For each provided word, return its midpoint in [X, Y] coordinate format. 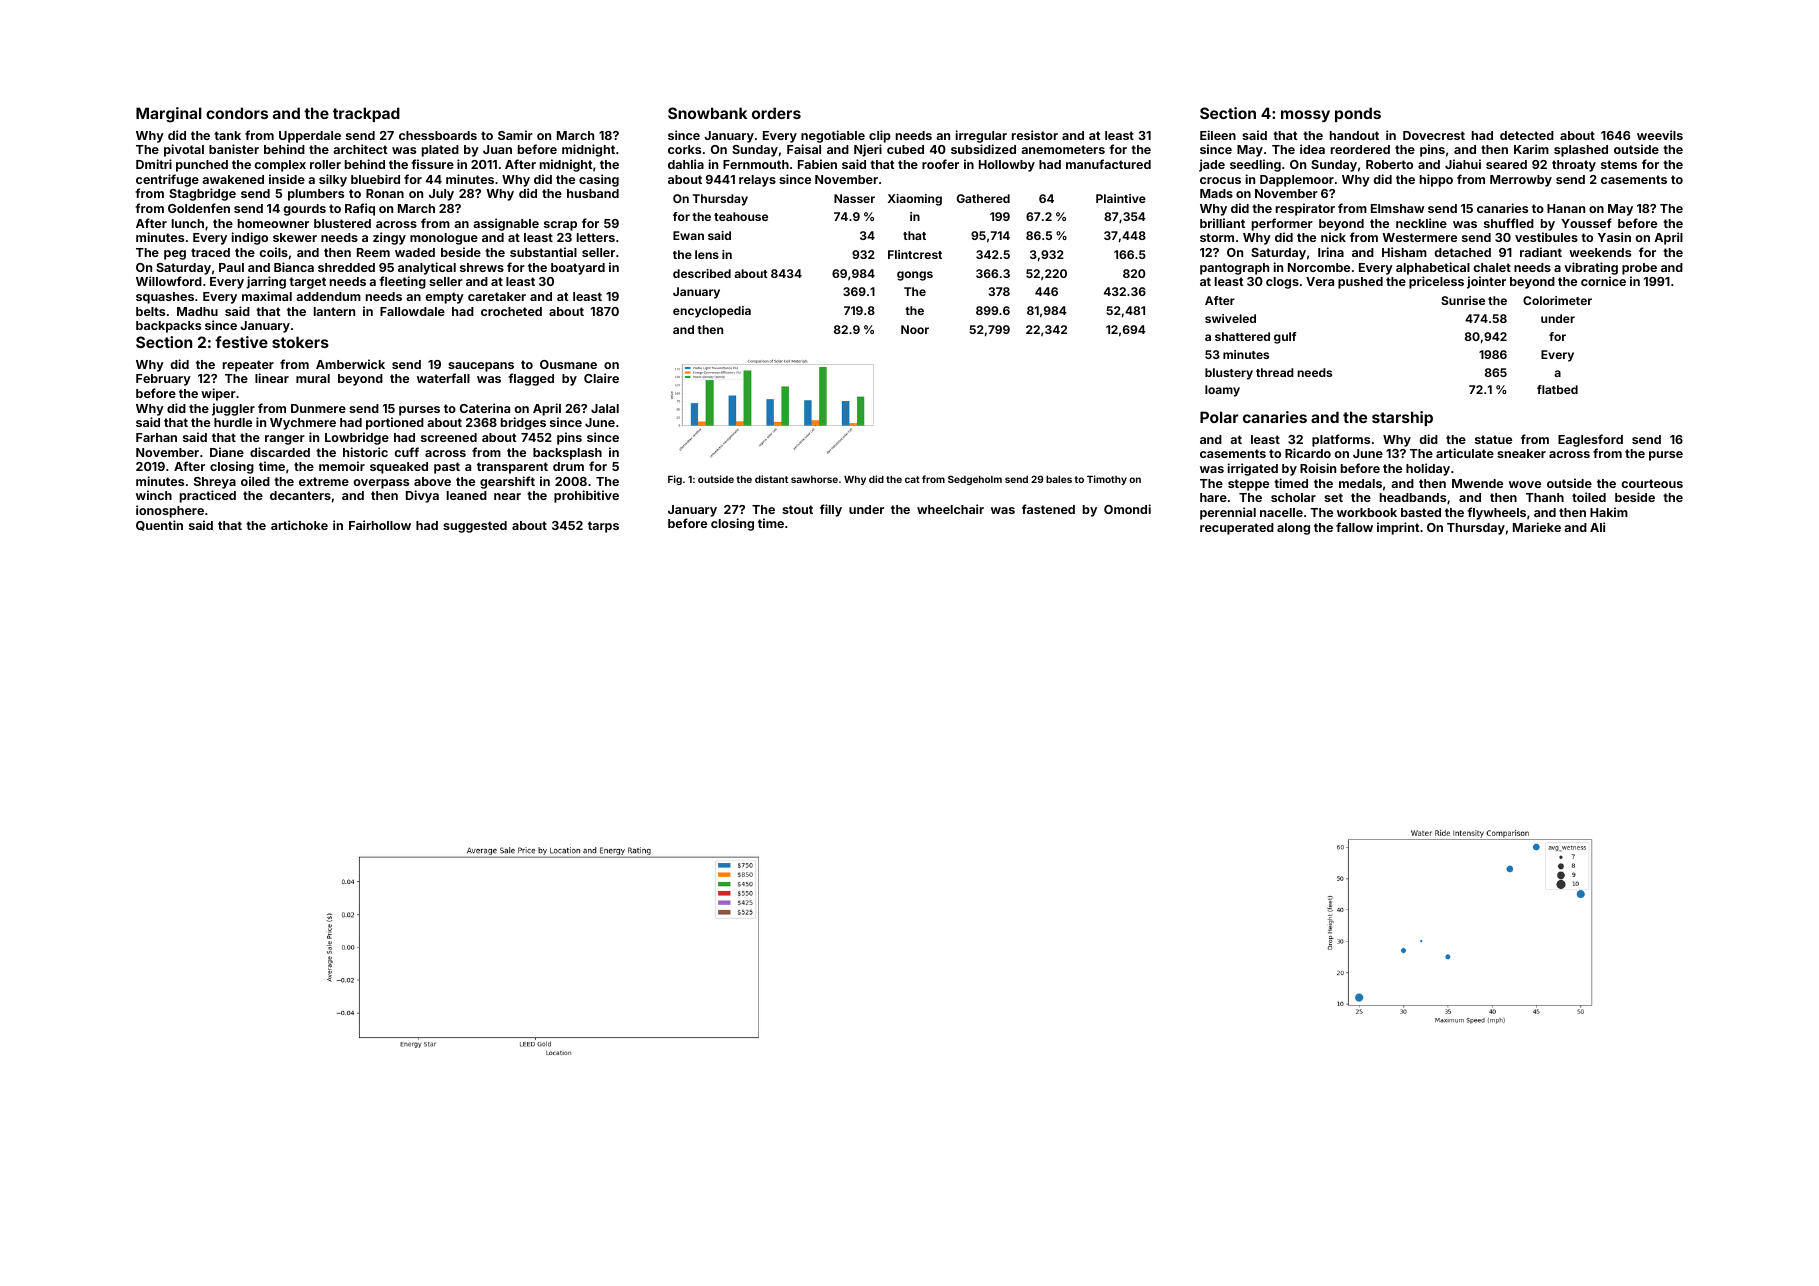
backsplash [567, 454]
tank [227, 135]
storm [1217, 237]
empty [444, 298]
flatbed [1557, 389]
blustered [342, 223]
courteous [1652, 483]
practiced [208, 496]
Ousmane [568, 364]
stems [1619, 164]
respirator [1305, 209]
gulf [1285, 338]
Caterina [485, 408]
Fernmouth [756, 164]
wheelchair [950, 509]
